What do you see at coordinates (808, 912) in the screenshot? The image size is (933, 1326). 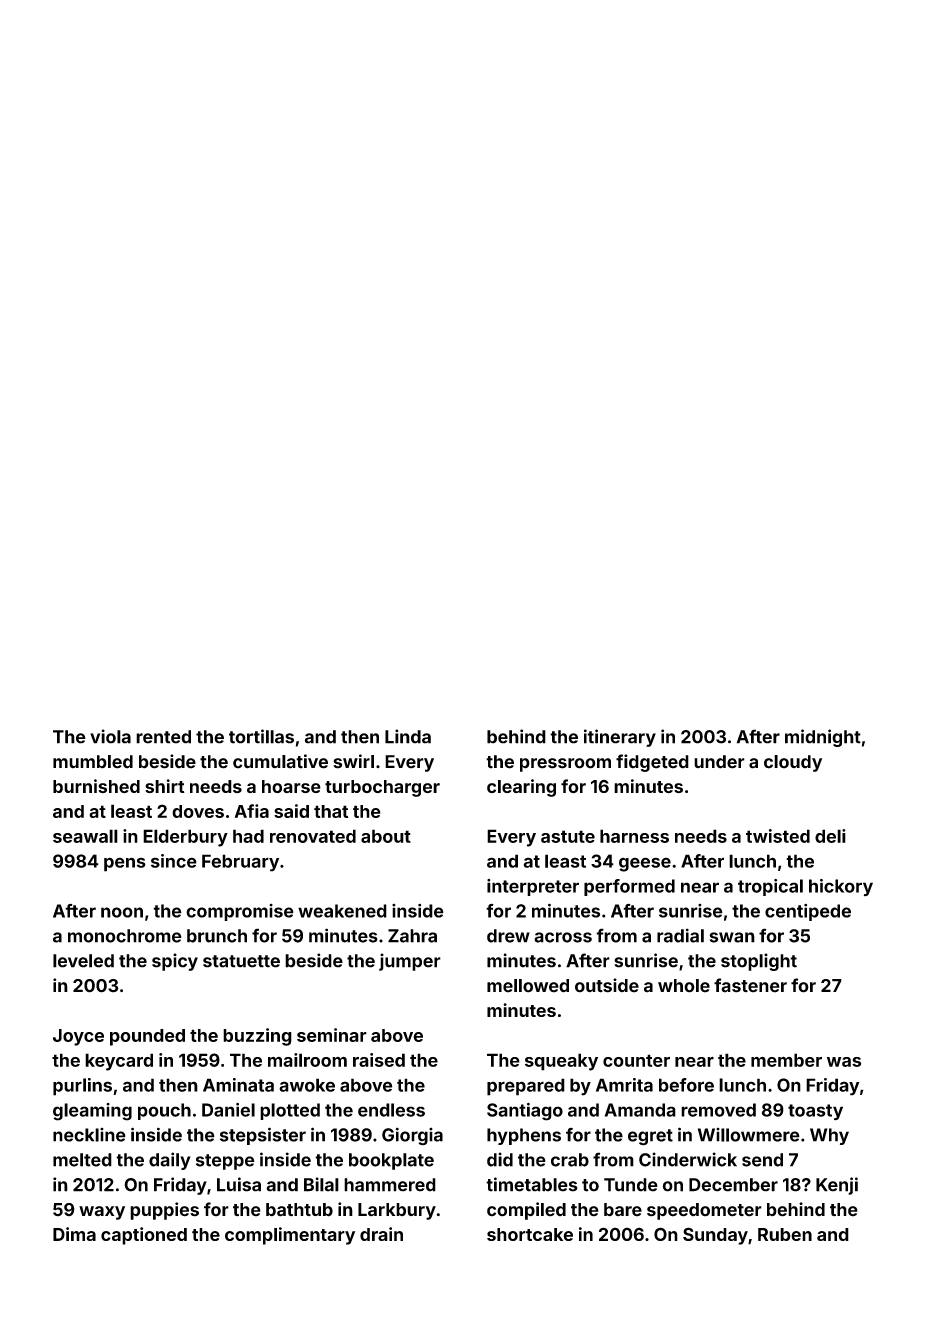 I see `centipede` at bounding box center [808, 912].
